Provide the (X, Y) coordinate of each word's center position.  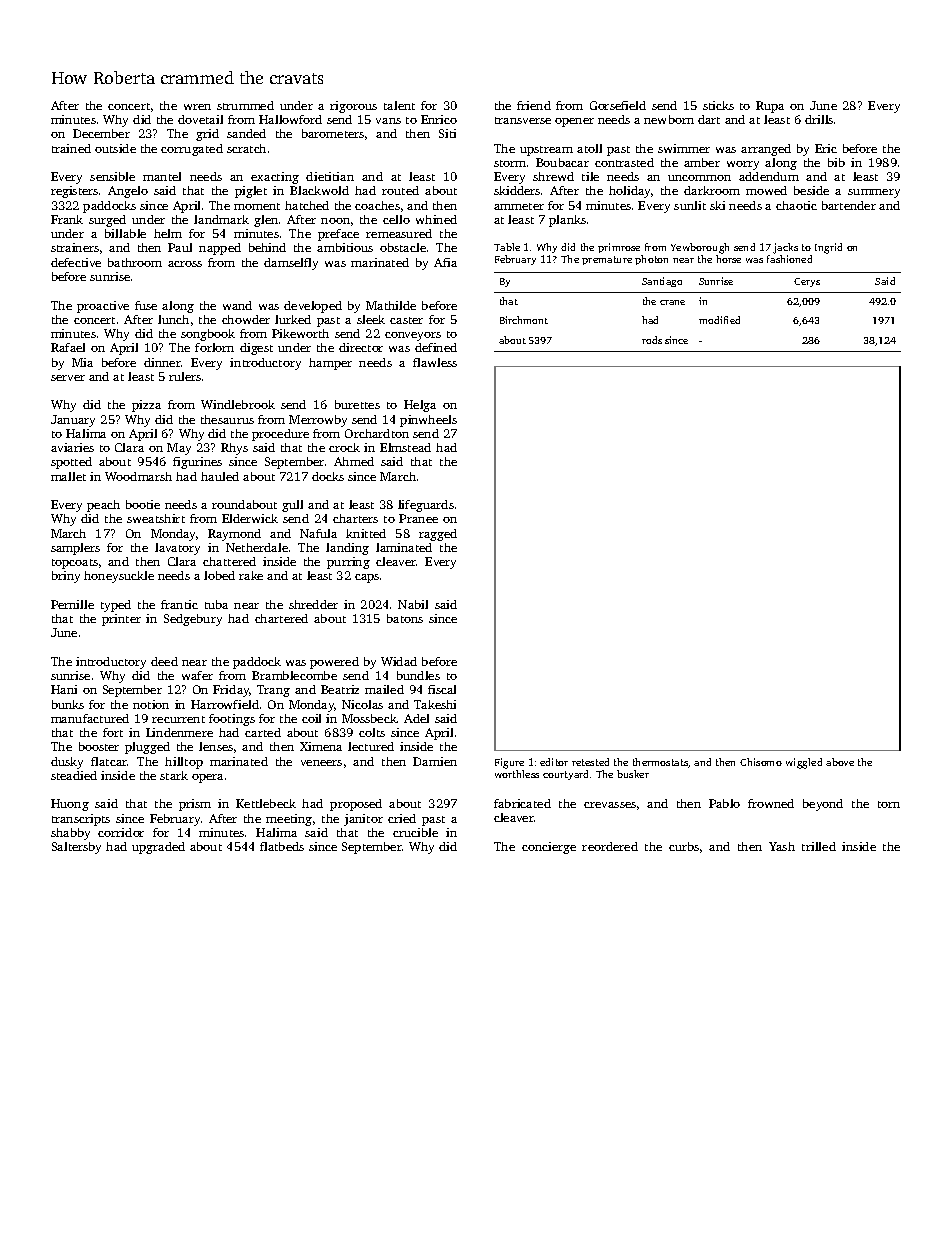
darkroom (712, 190)
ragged (438, 535)
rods (652, 340)
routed (400, 190)
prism (195, 805)
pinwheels (428, 421)
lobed (219, 575)
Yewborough (700, 248)
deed (164, 661)
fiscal (442, 689)
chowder (246, 319)
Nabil (413, 604)
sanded (246, 133)
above (840, 762)
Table (507, 247)
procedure (280, 435)
